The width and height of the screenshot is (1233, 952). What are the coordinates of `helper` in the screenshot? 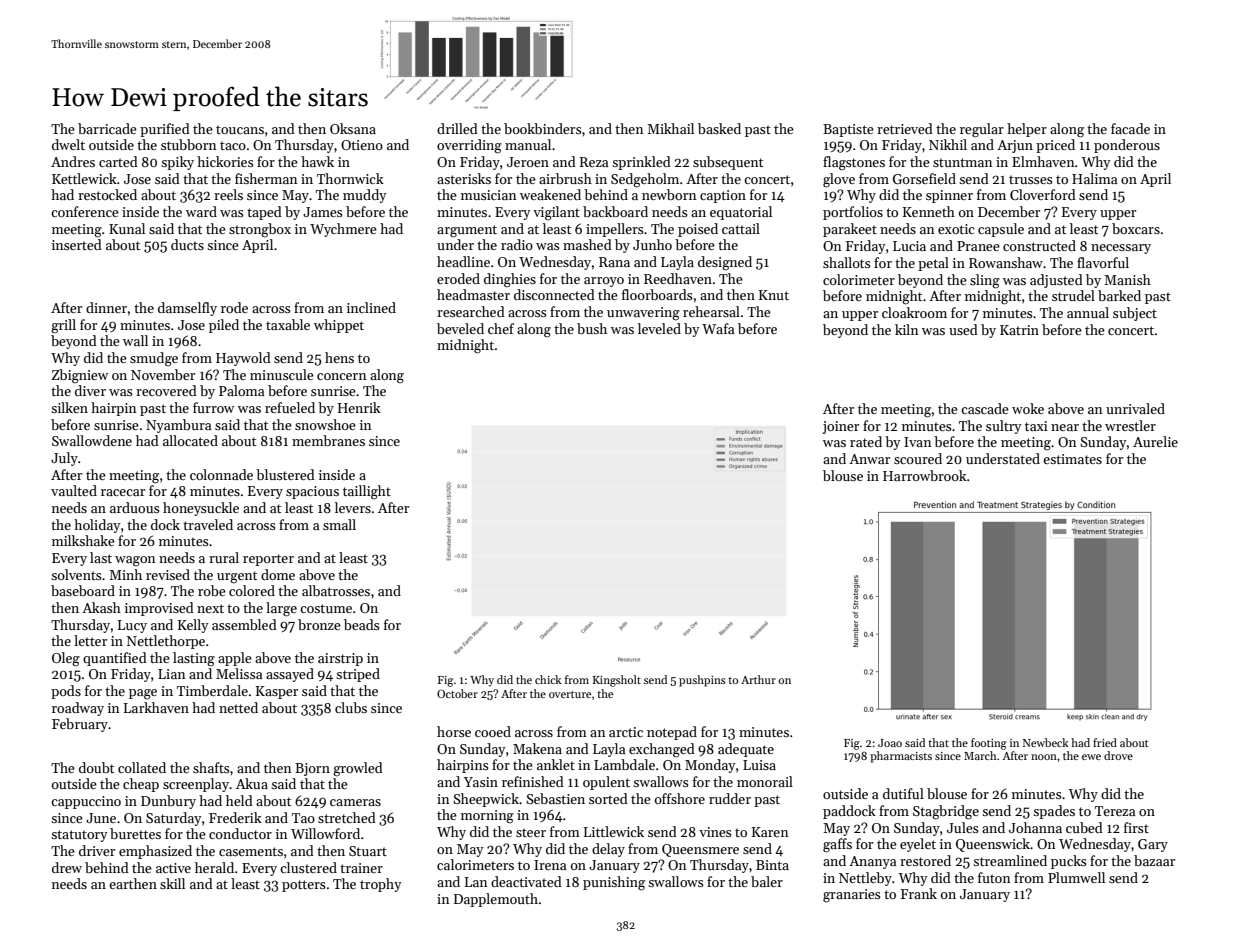 It's located at (1027, 130).
